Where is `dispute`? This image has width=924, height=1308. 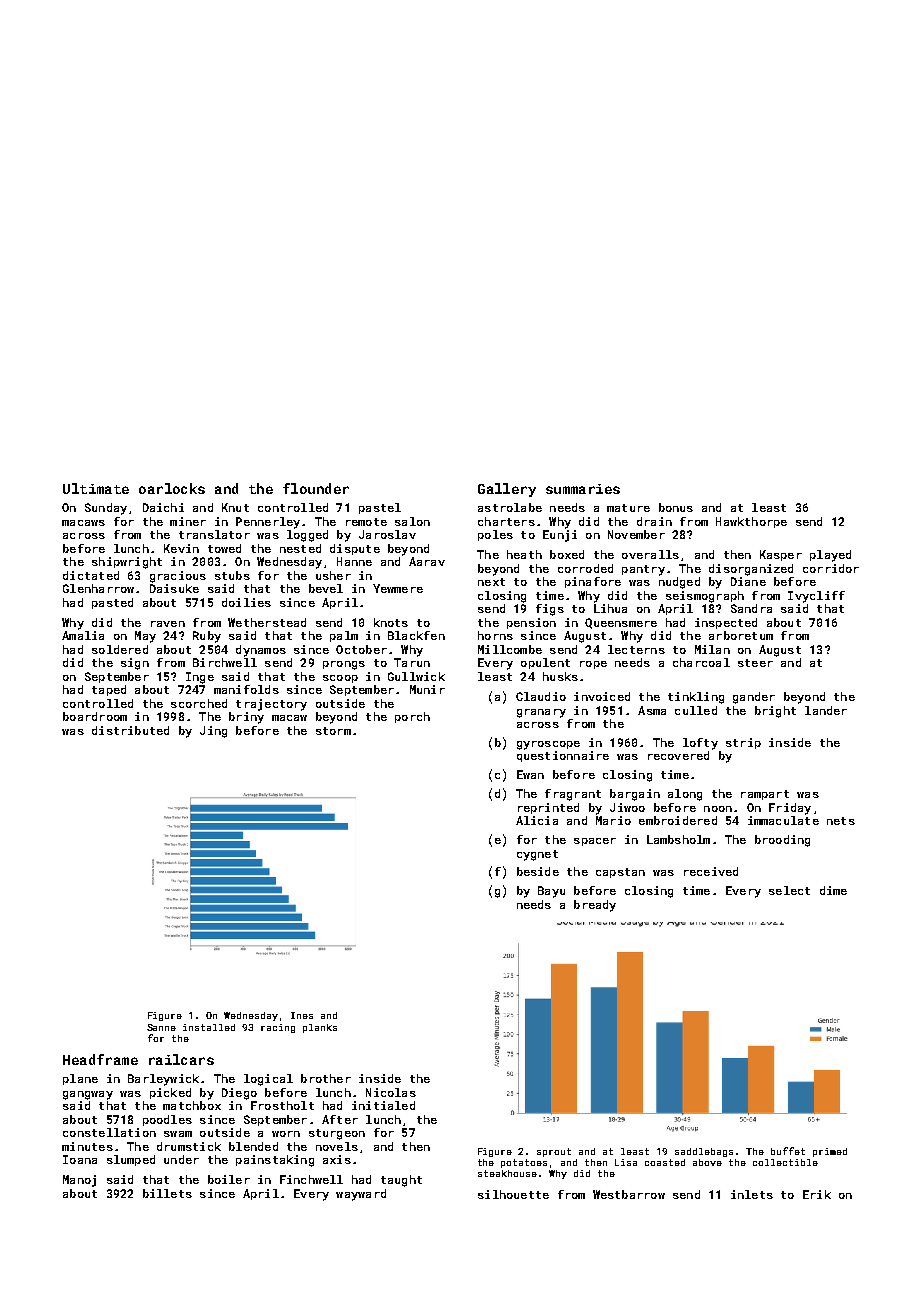 dispute is located at coordinates (355, 549).
